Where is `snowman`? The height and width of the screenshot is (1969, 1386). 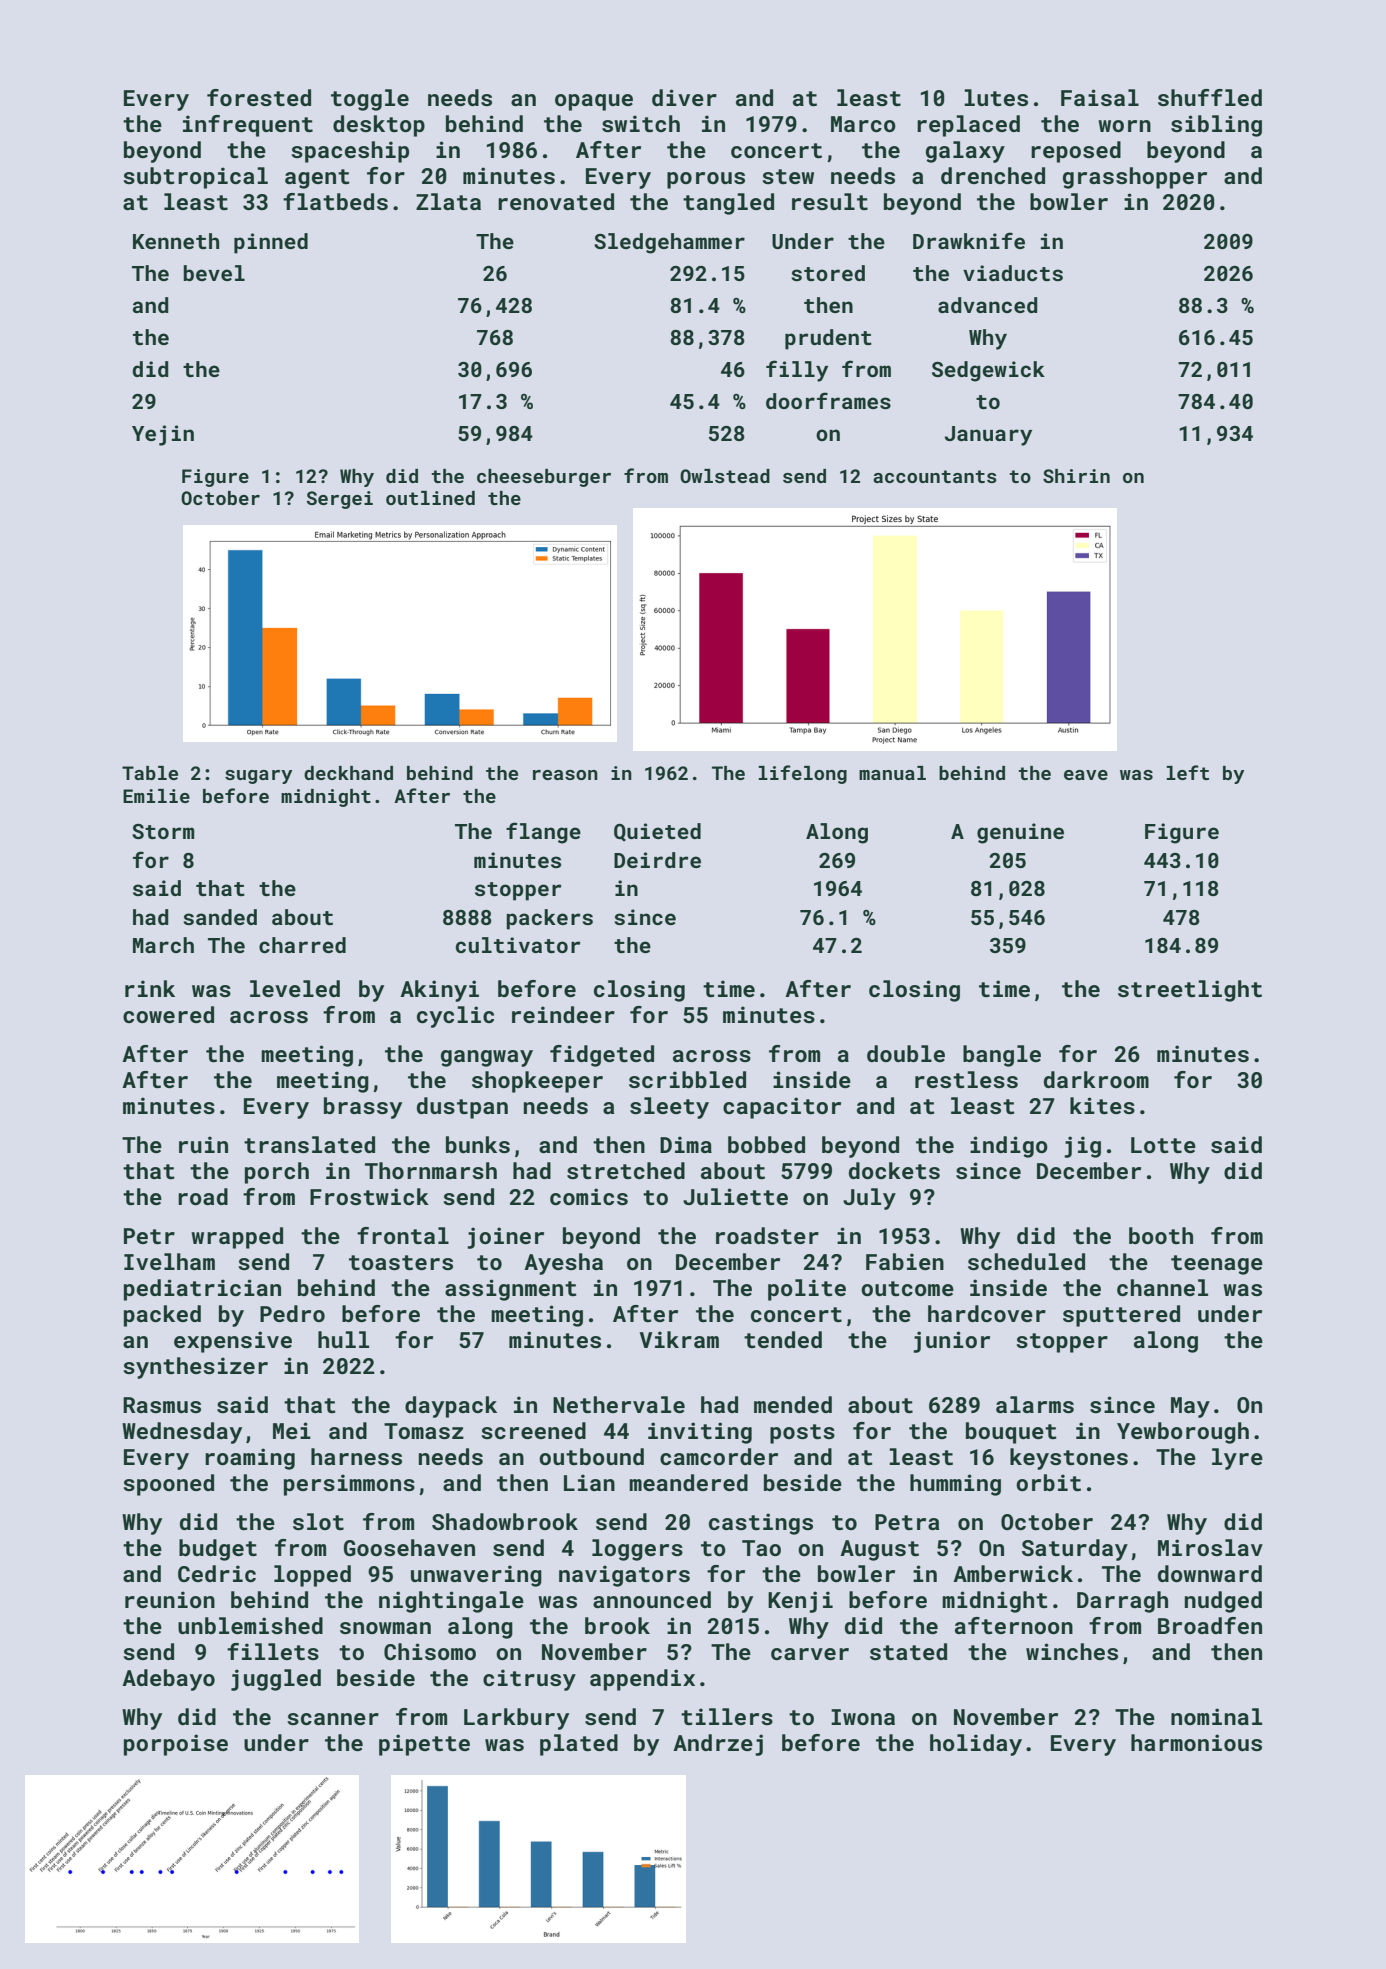 snowman is located at coordinates (385, 1628).
